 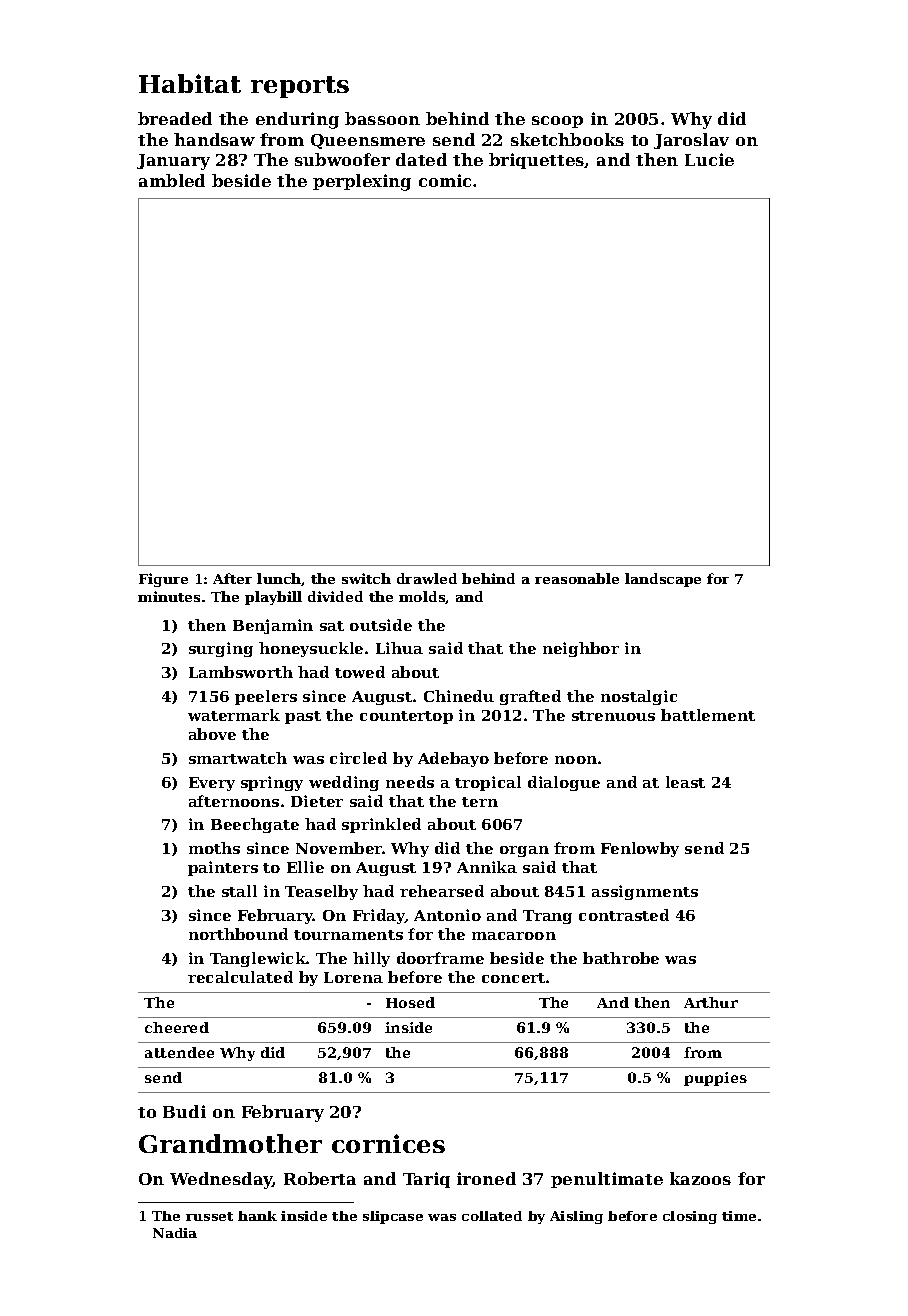 I want to click on bathrobe, so click(x=621, y=958).
